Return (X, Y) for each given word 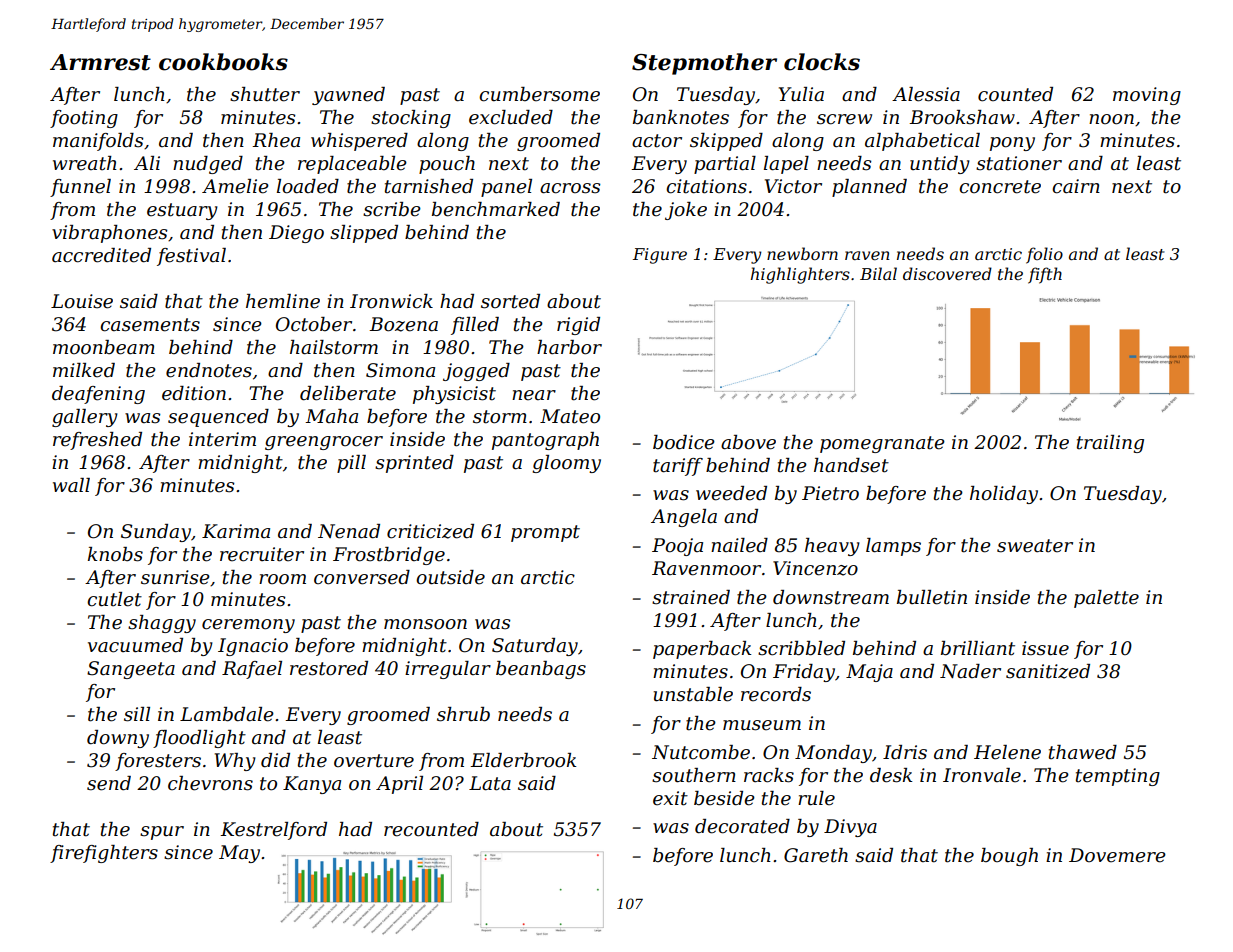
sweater (1035, 546)
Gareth (816, 855)
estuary (182, 211)
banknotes (681, 117)
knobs (115, 554)
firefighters (104, 854)
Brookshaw (962, 117)
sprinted (414, 464)
